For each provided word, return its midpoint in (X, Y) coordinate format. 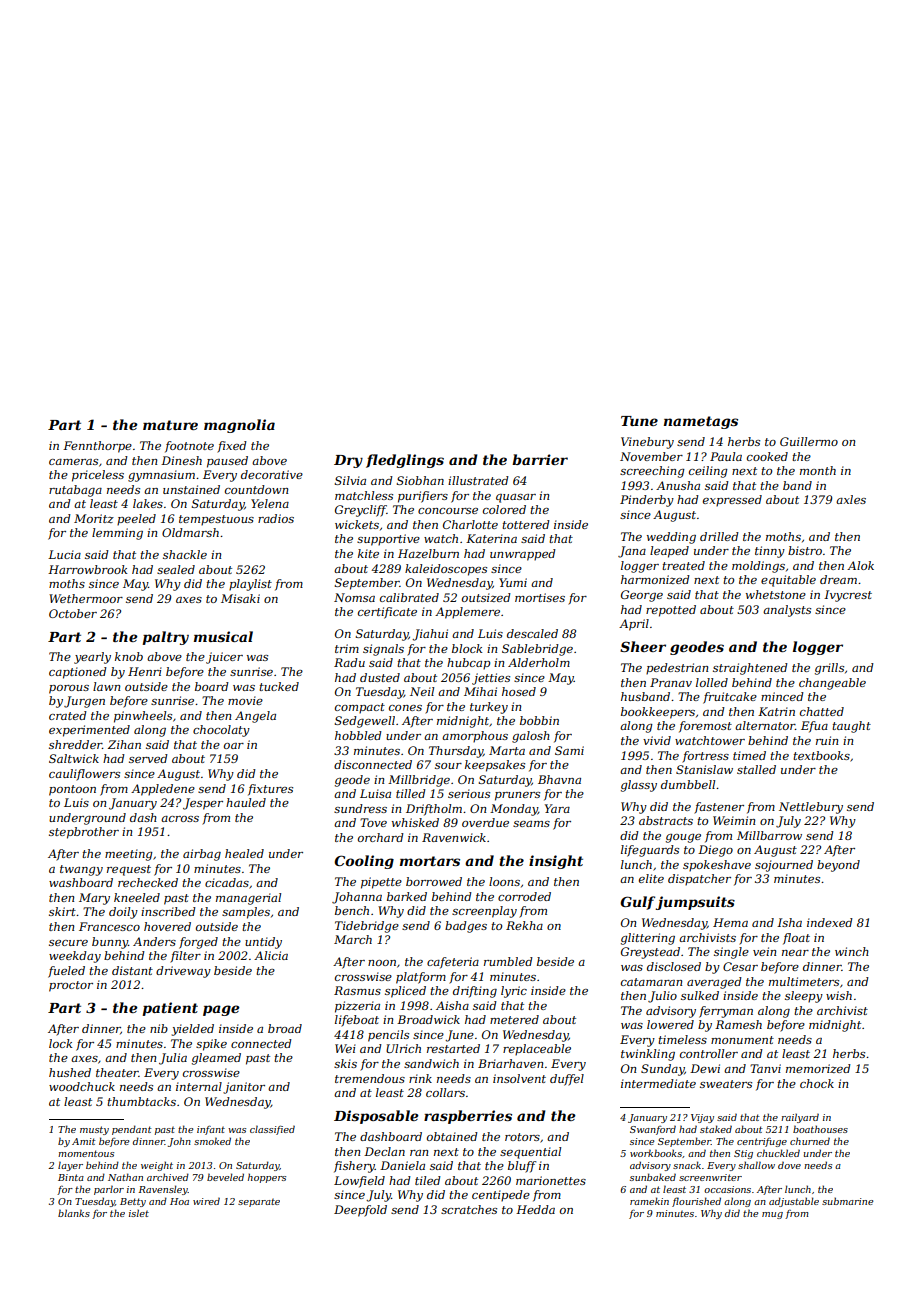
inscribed (168, 911)
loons (504, 881)
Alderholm (539, 662)
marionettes (551, 1180)
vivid (657, 740)
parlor (109, 1190)
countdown (256, 489)
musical (223, 636)
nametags (701, 422)
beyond (838, 866)
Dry (348, 461)
